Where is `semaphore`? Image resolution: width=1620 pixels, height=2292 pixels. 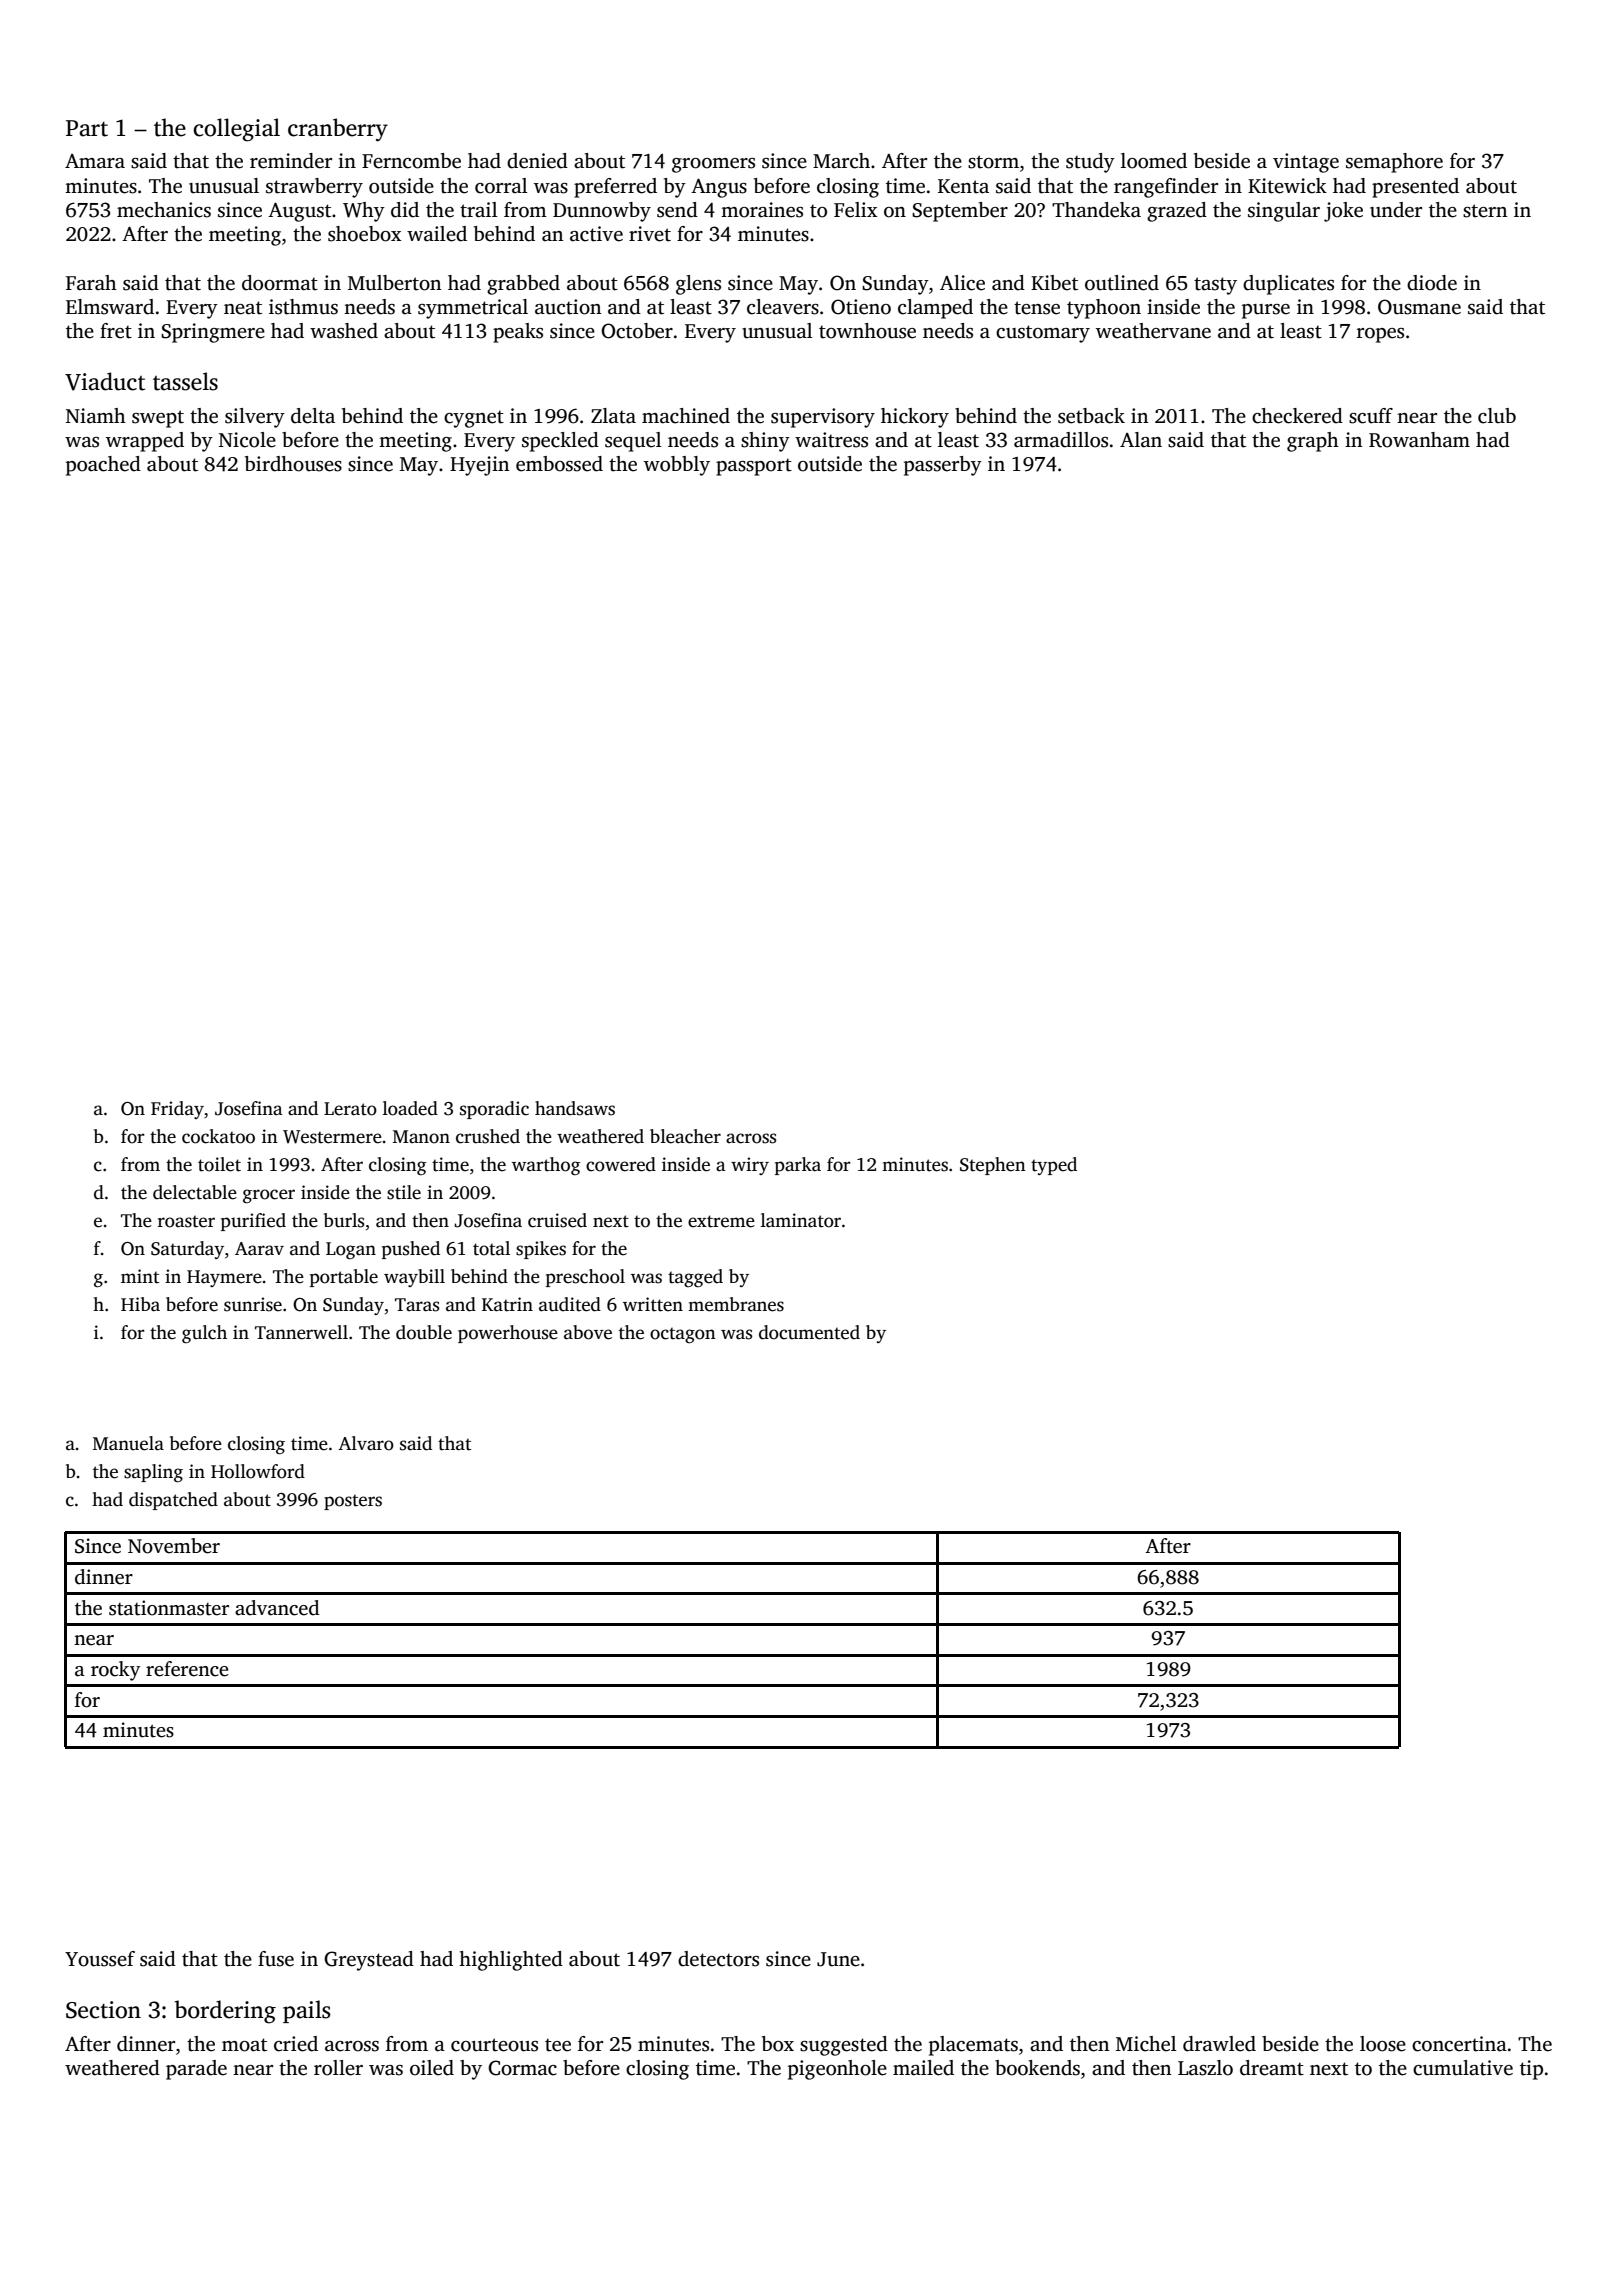
semaphore is located at coordinates (1394, 163).
